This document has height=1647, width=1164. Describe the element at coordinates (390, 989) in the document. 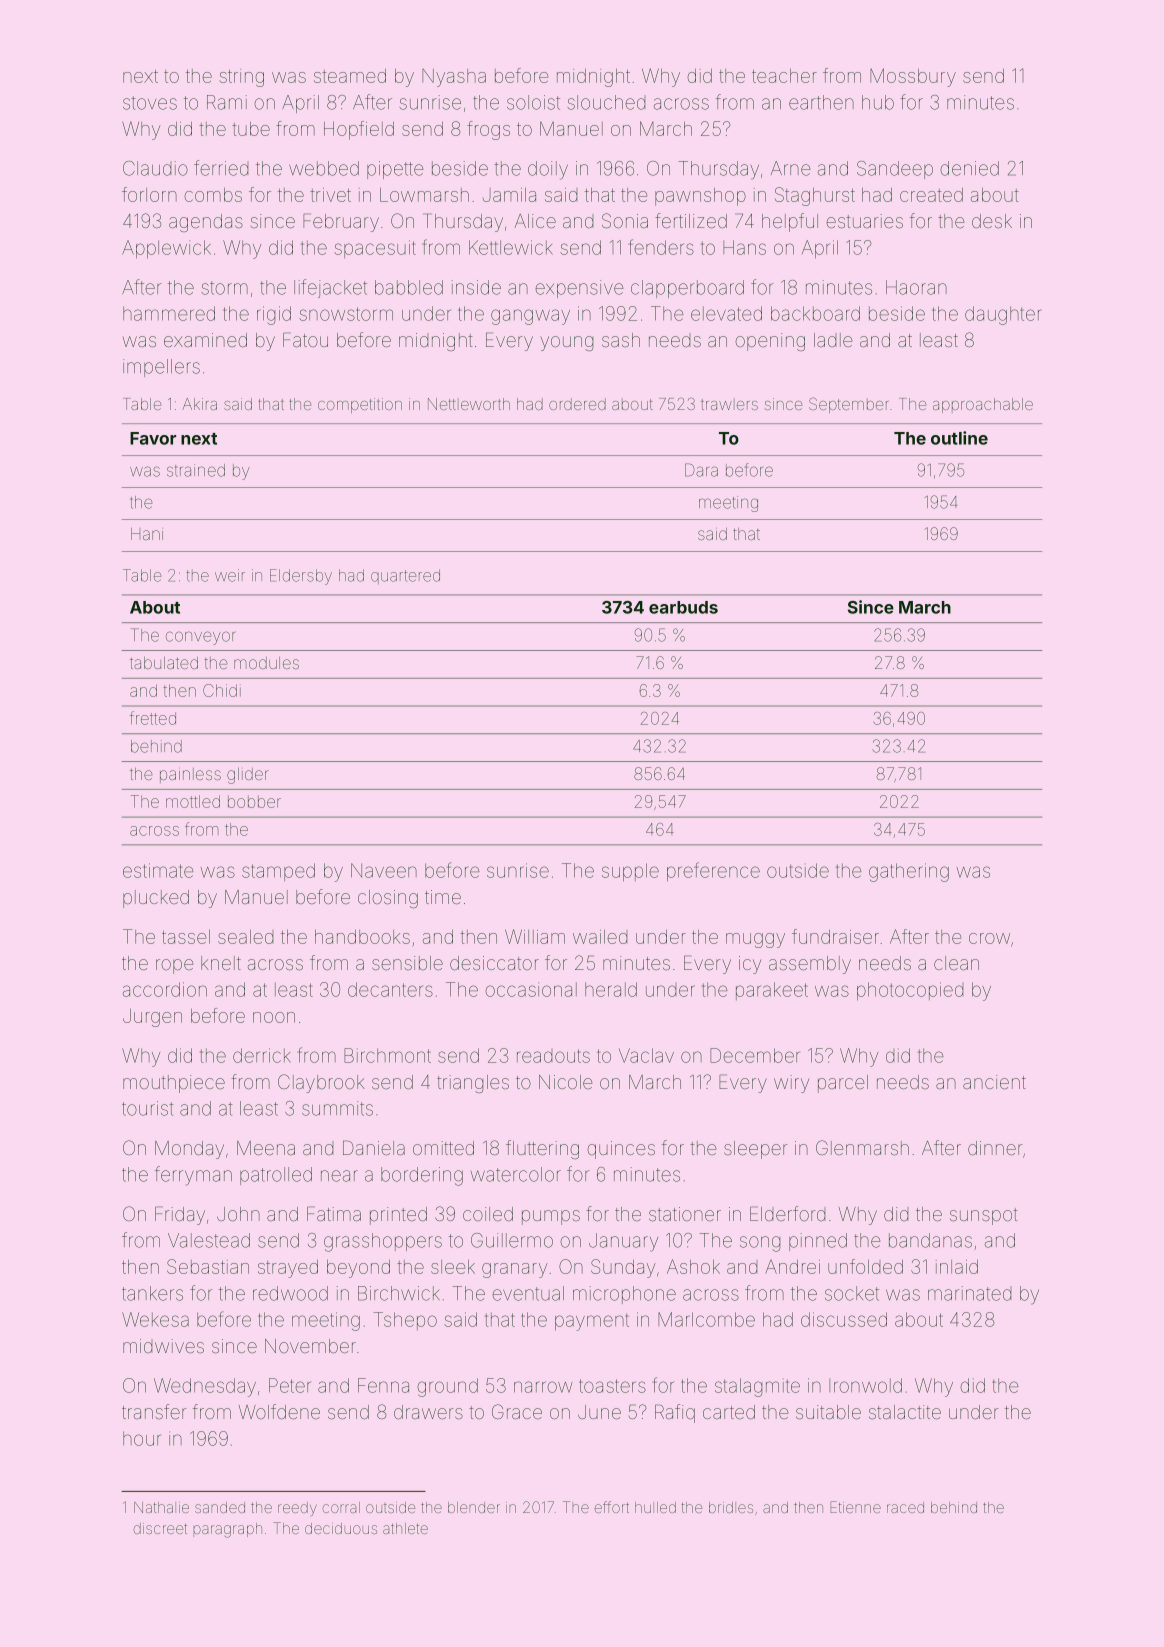

I see `decanters` at that location.
